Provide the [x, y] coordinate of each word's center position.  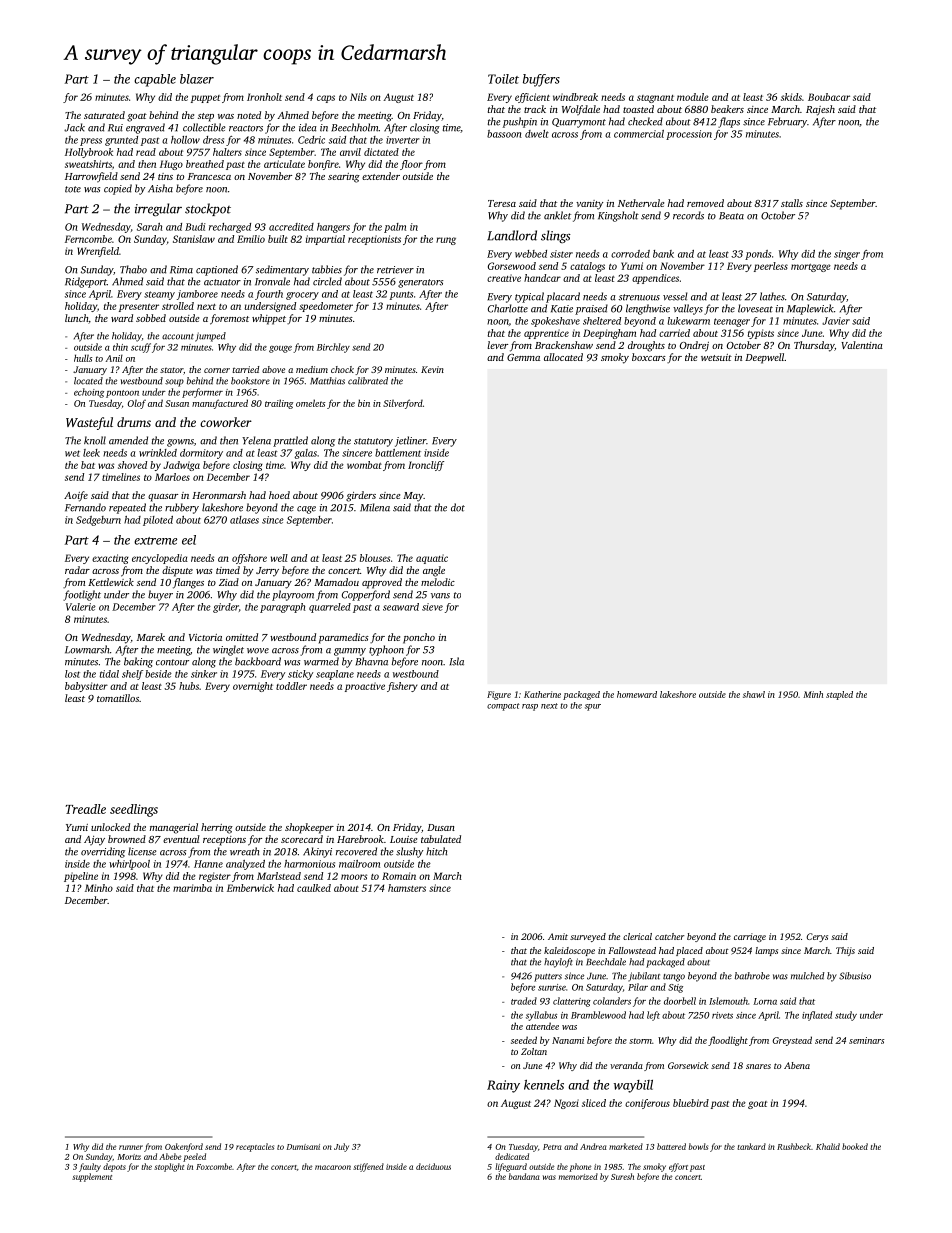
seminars [866, 1040]
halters [227, 152]
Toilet [503, 79]
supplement [92, 1177]
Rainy [503, 1086]
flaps [729, 122]
